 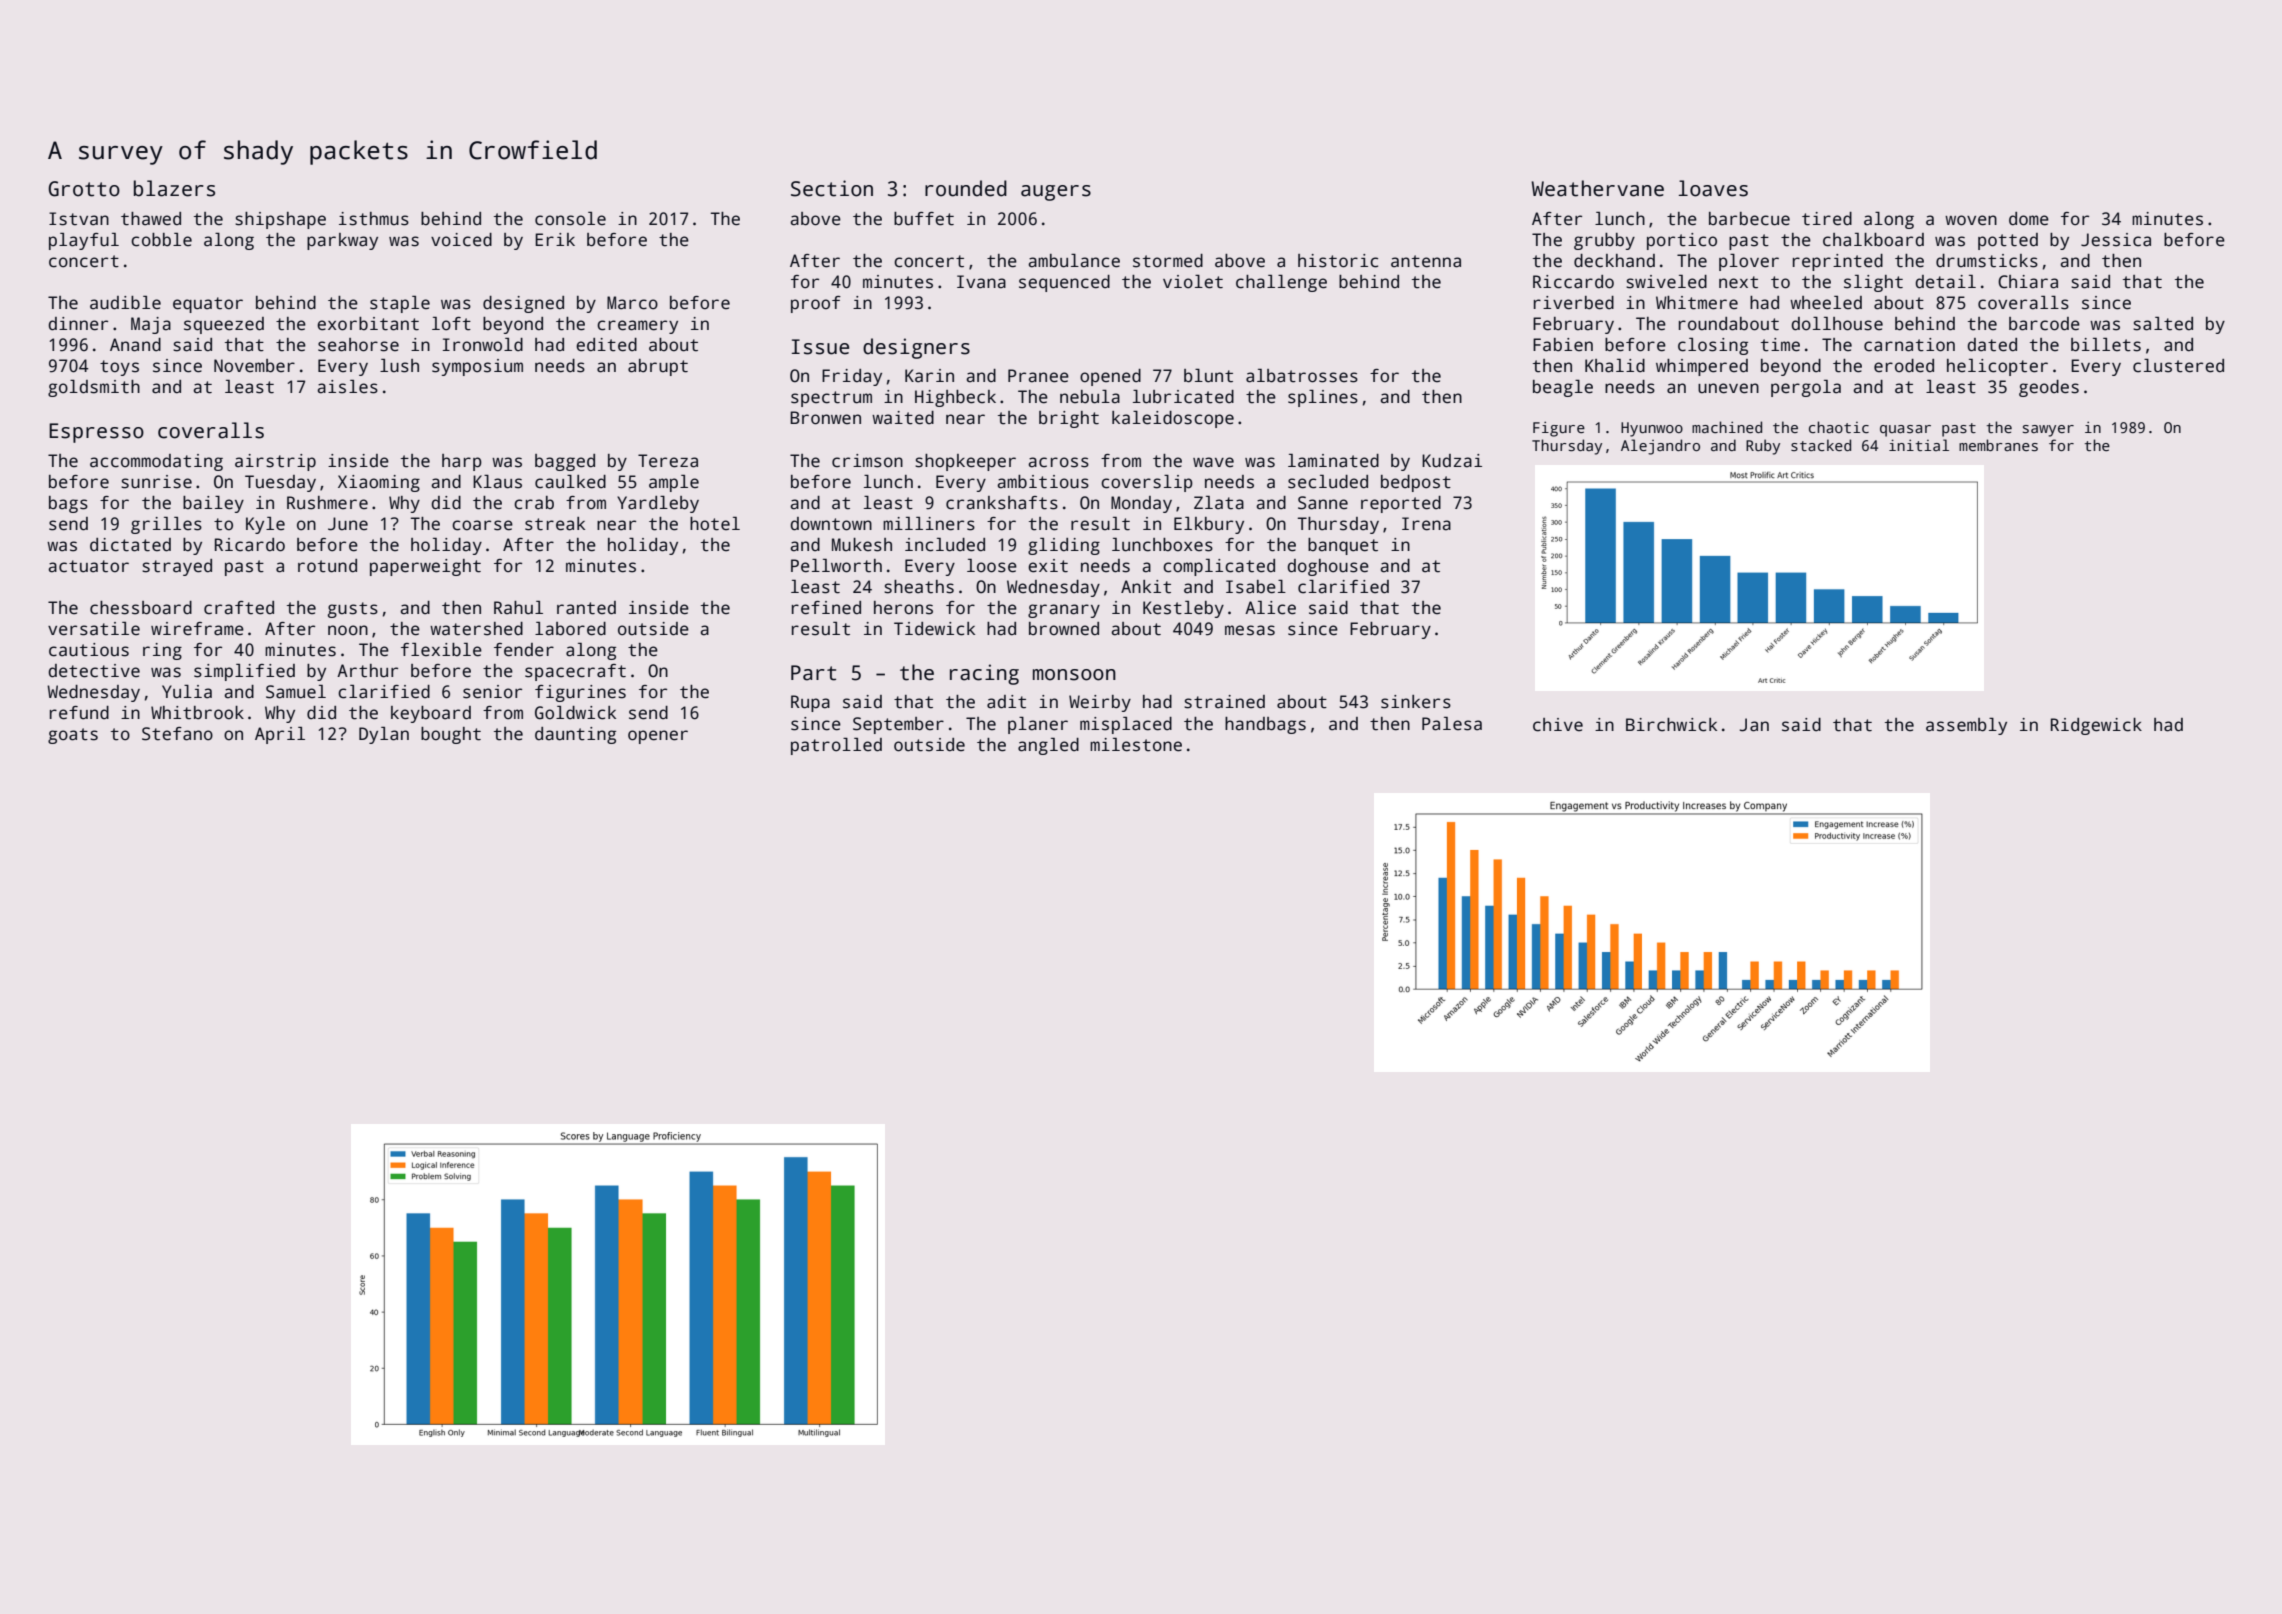 I want to click on gusts, so click(x=353, y=610).
